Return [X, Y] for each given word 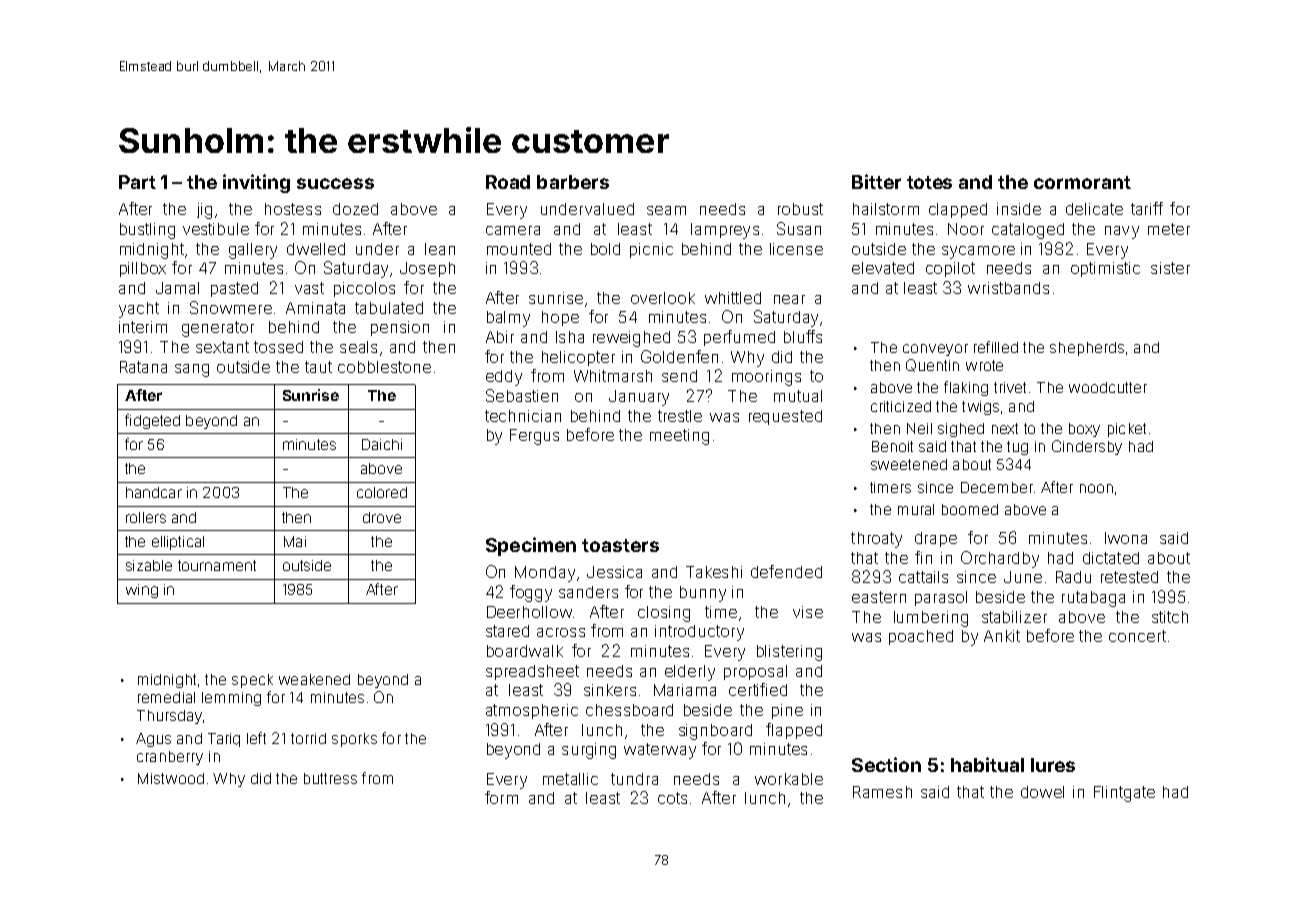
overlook [663, 298]
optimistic [1105, 269]
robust [800, 209]
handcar [154, 492]
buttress [330, 778]
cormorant [1082, 182]
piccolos [364, 289]
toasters [620, 545]
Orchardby [1000, 559]
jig [204, 211]
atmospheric [532, 711]
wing [142, 591]
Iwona [1126, 538]
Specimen [531, 546]
